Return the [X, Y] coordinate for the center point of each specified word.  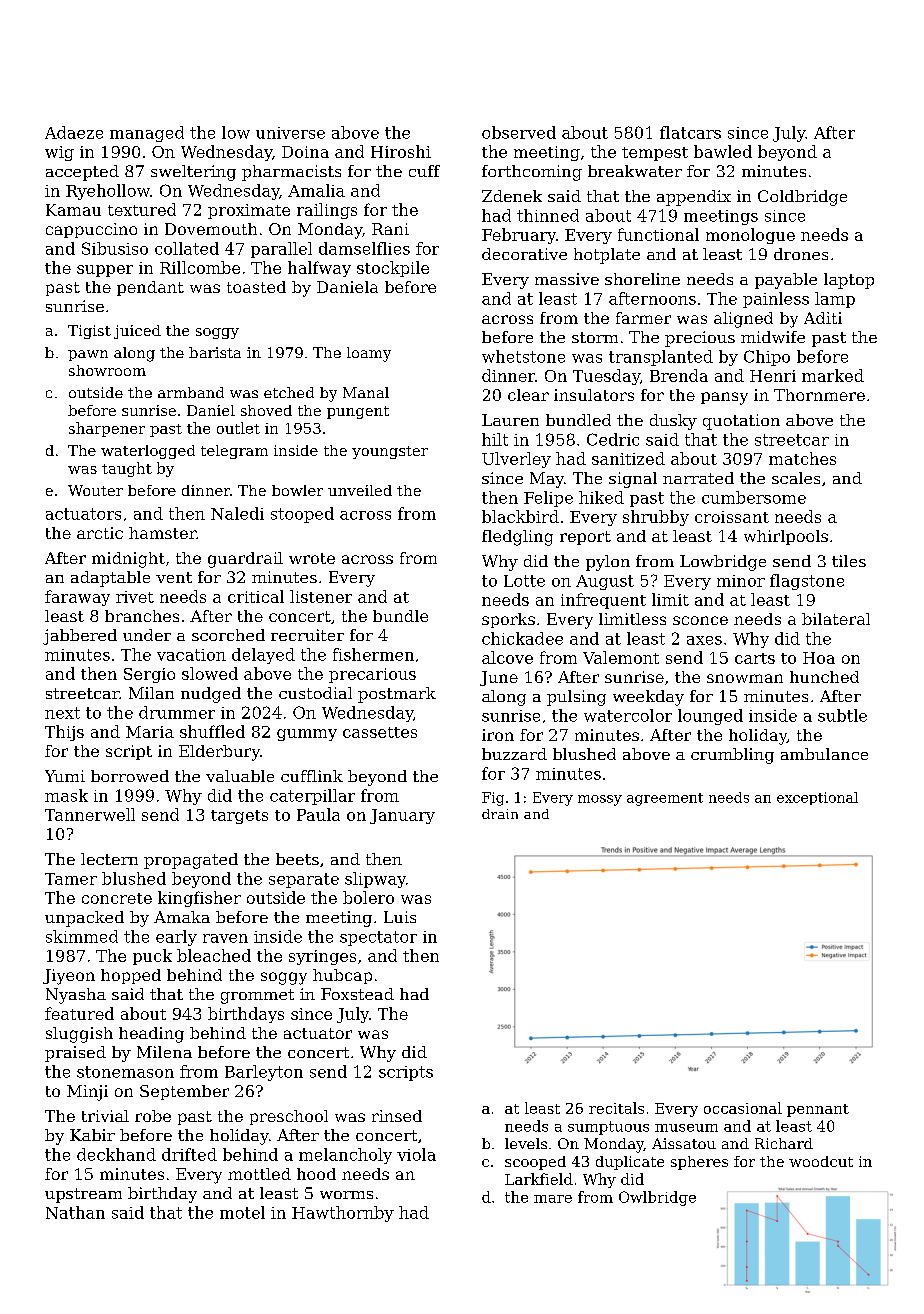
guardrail [245, 560]
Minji [87, 1093]
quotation [741, 422]
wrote [312, 558]
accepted [82, 173]
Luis [400, 917]
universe [290, 133]
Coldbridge [802, 198]
